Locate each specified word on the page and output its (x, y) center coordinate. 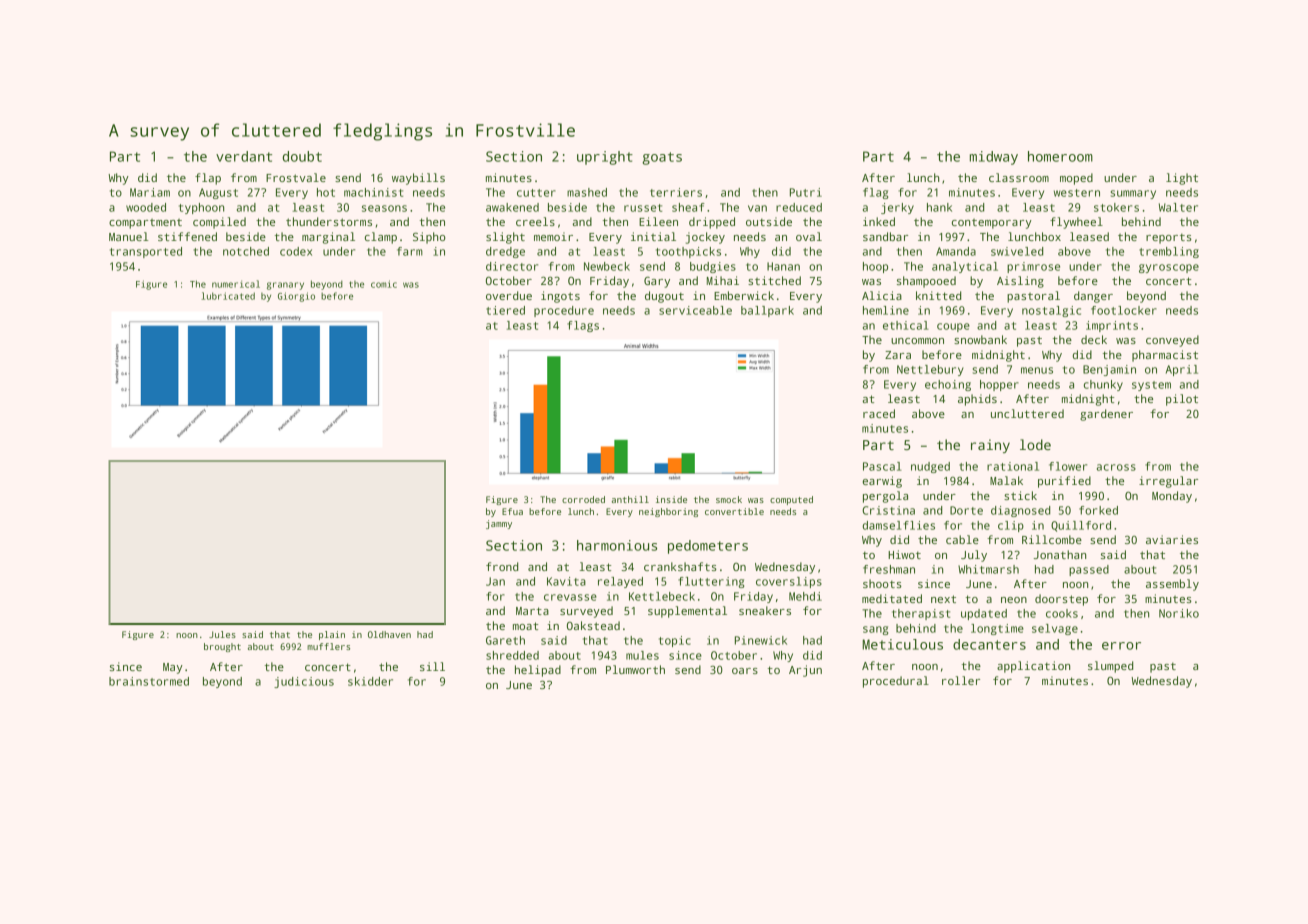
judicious (304, 682)
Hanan (783, 266)
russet (643, 208)
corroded (583, 499)
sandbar (885, 236)
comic (384, 284)
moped (1076, 179)
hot (326, 192)
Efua (512, 511)
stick (1020, 495)
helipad (538, 671)
